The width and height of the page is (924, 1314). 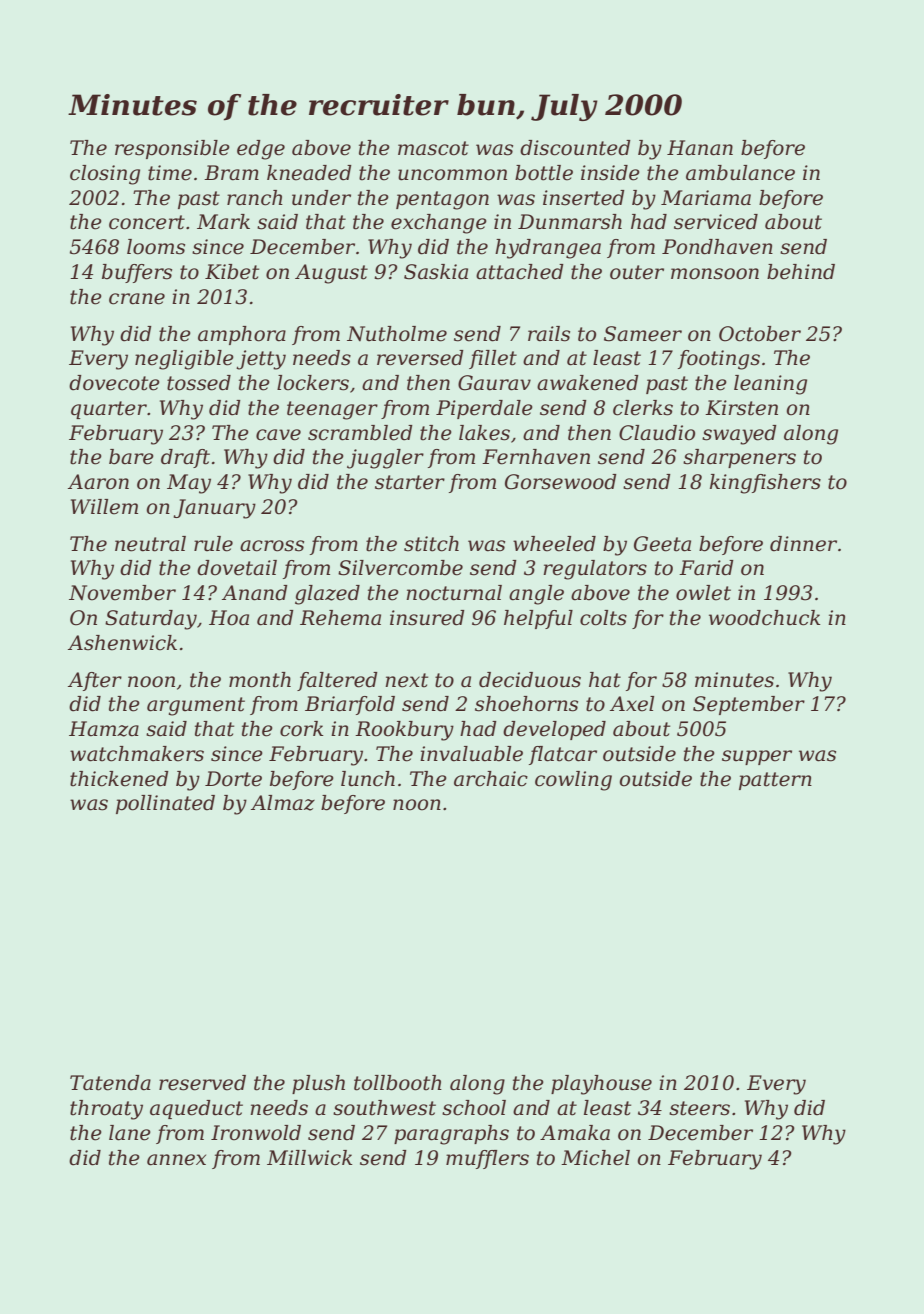 What do you see at coordinates (452, 175) in the page?
I see `uncommon` at bounding box center [452, 175].
